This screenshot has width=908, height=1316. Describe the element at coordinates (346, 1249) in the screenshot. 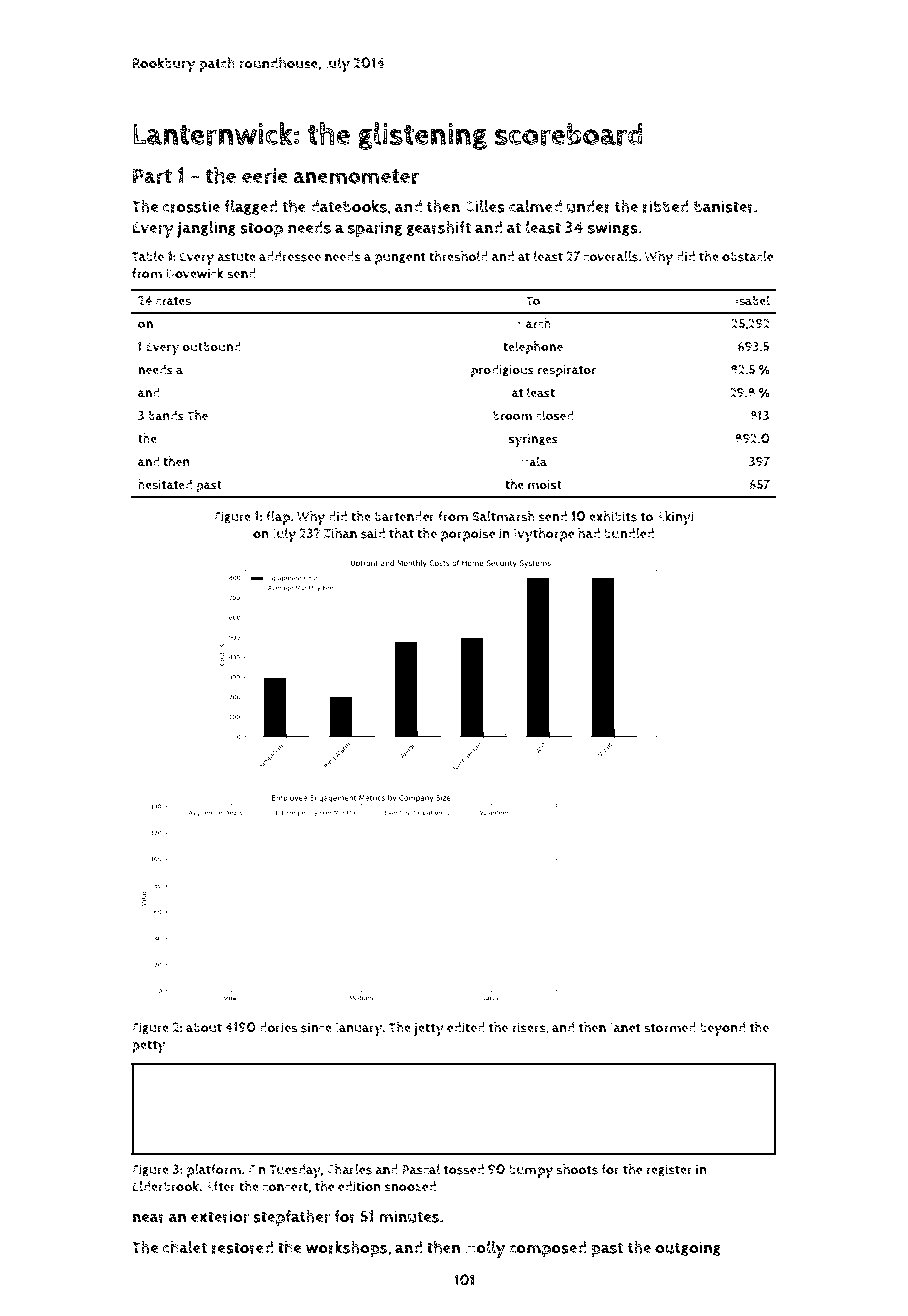

I see `workshops` at that location.
